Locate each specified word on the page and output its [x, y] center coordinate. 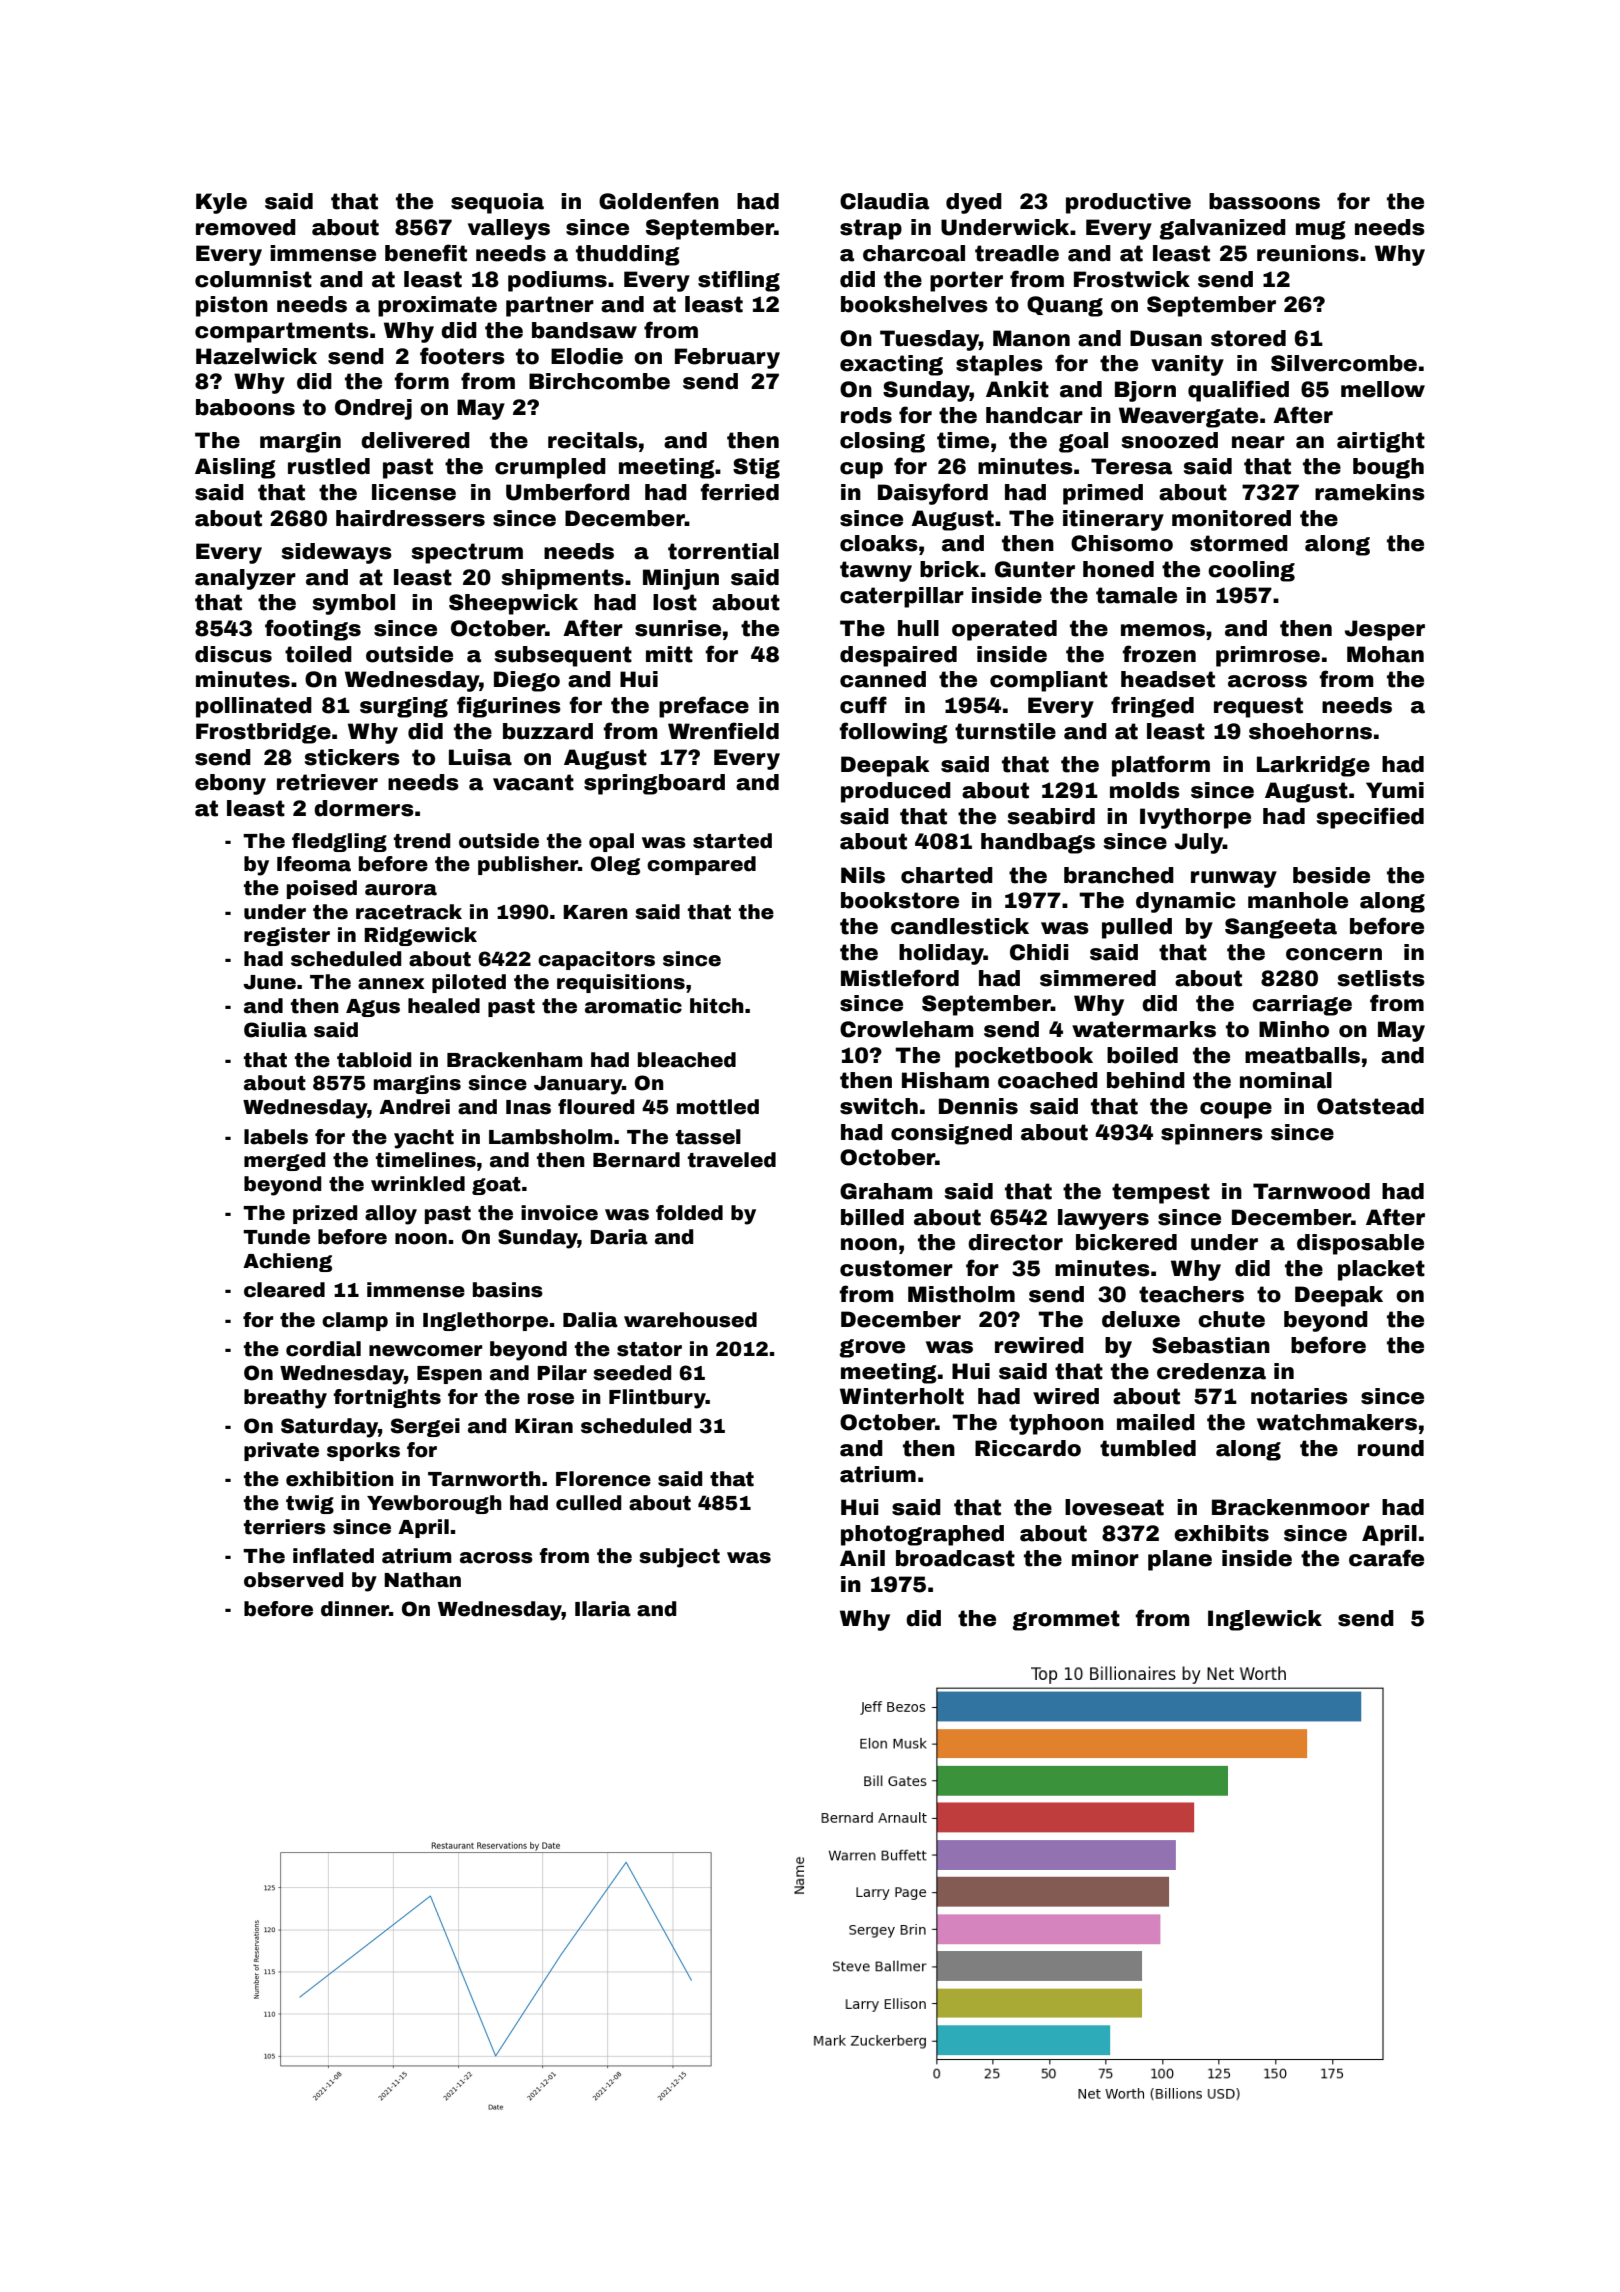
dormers [364, 808]
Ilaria [603, 1609]
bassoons [1264, 201]
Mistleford [900, 978]
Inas [528, 1107]
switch [879, 1106]
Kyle [221, 203]
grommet [1066, 1620]
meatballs [1302, 1055]
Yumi [1395, 790]
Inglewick [1265, 1620]
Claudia [884, 201]
